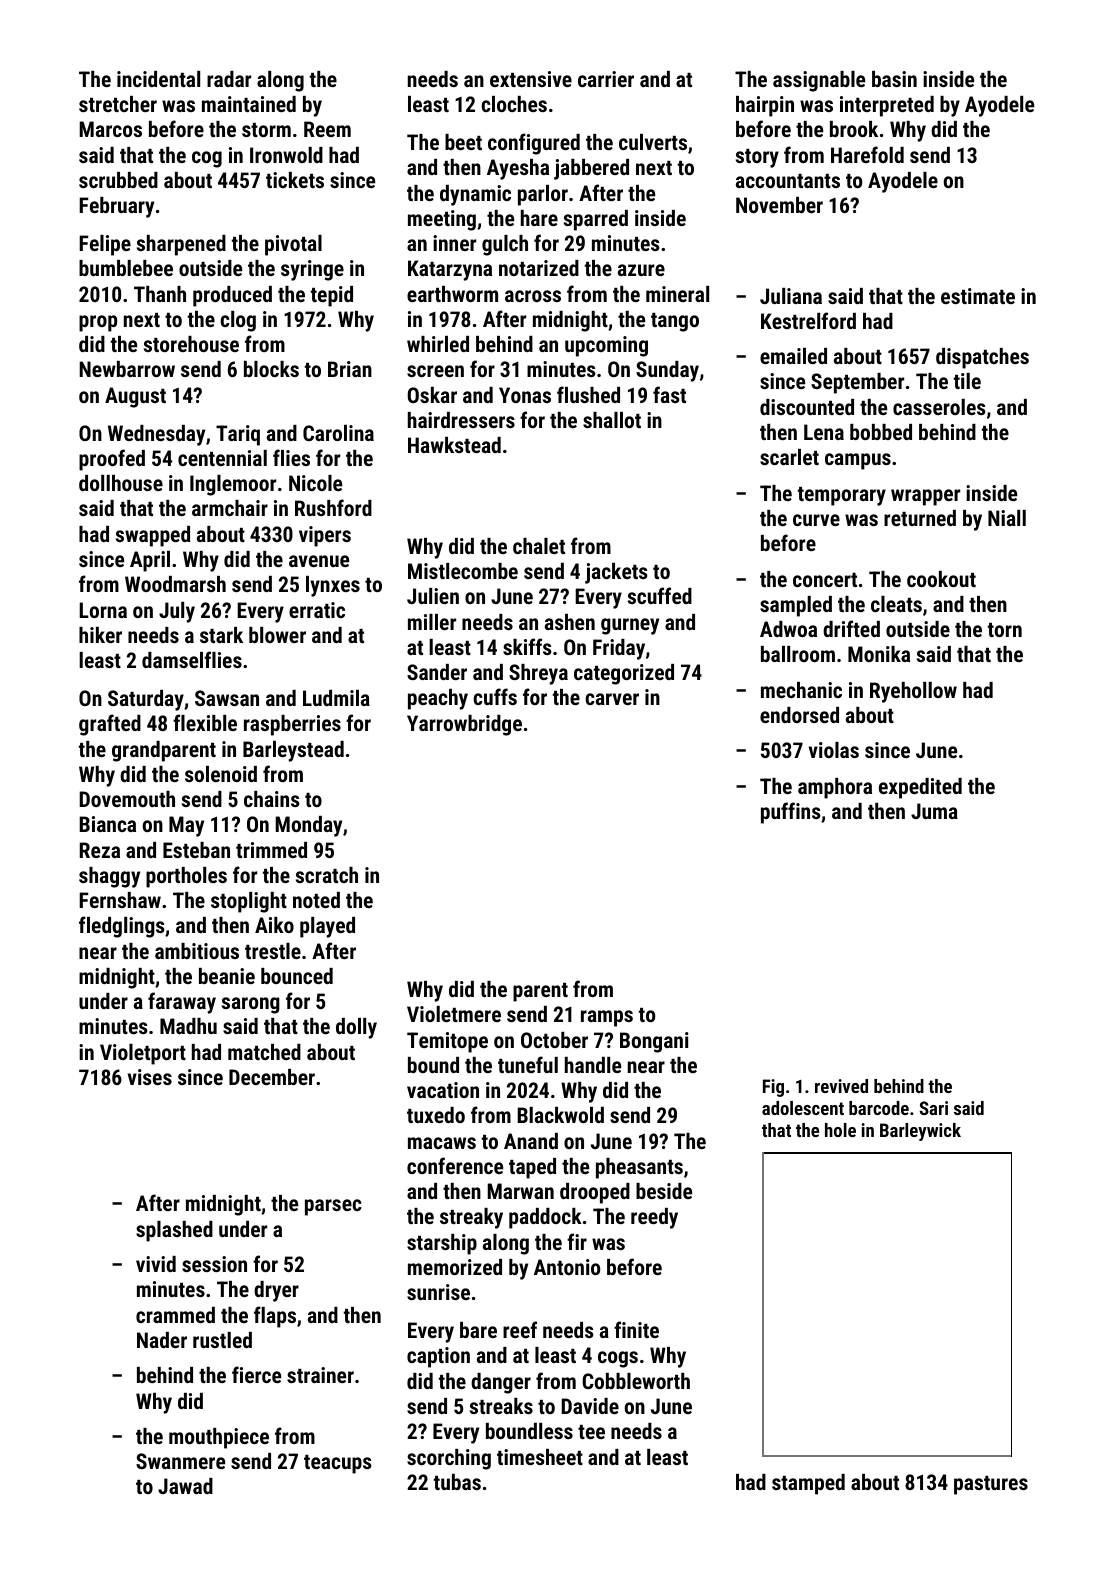 This screenshot has width=1118, height=1581. What do you see at coordinates (560, 1115) in the screenshot?
I see `Blackwold` at bounding box center [560, 1115].
